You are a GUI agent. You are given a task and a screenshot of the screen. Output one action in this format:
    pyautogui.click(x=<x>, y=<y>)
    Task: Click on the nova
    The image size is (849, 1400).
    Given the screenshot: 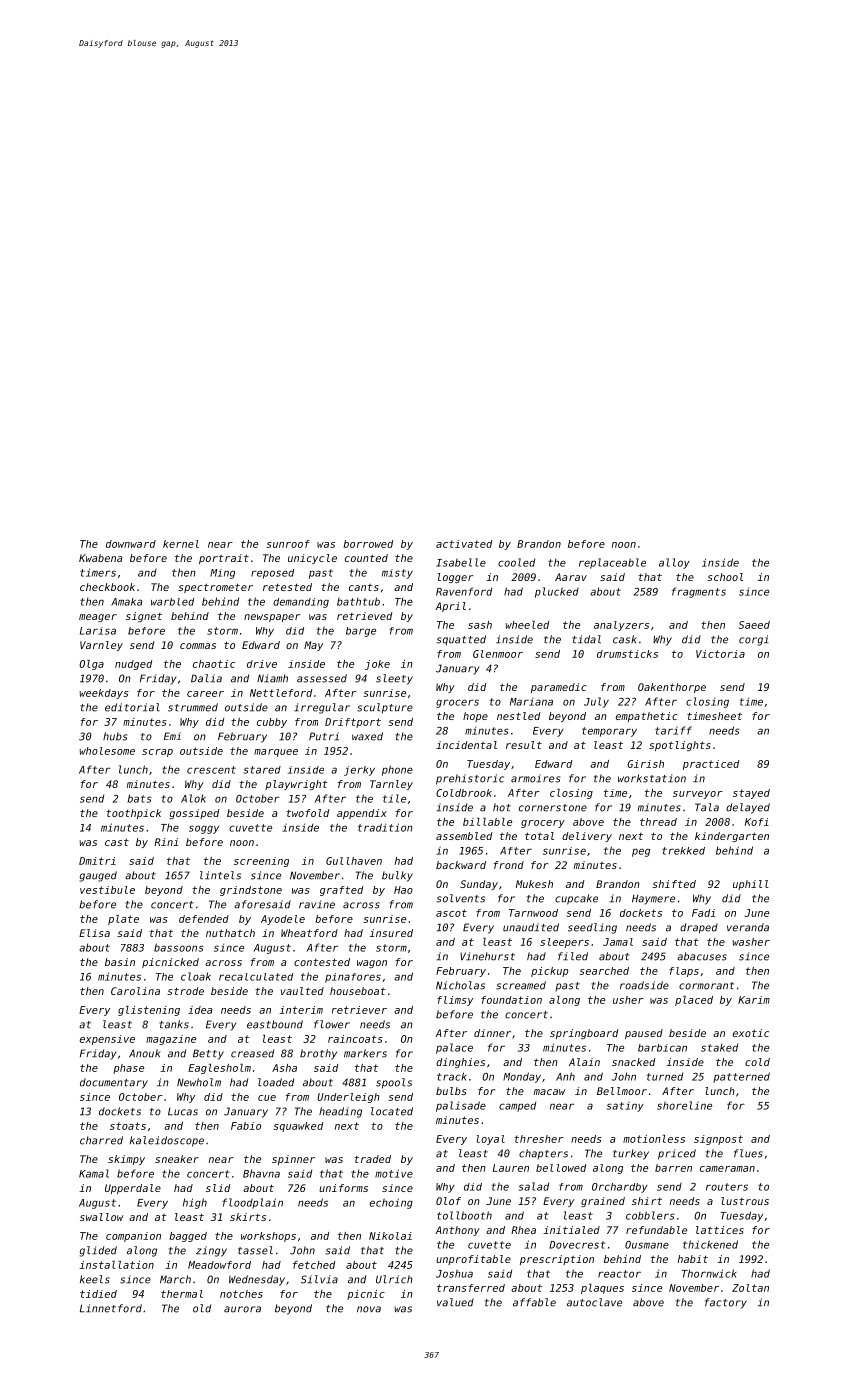 What is the action you would take?
    pyautogui.click(x=369, y=1309)
